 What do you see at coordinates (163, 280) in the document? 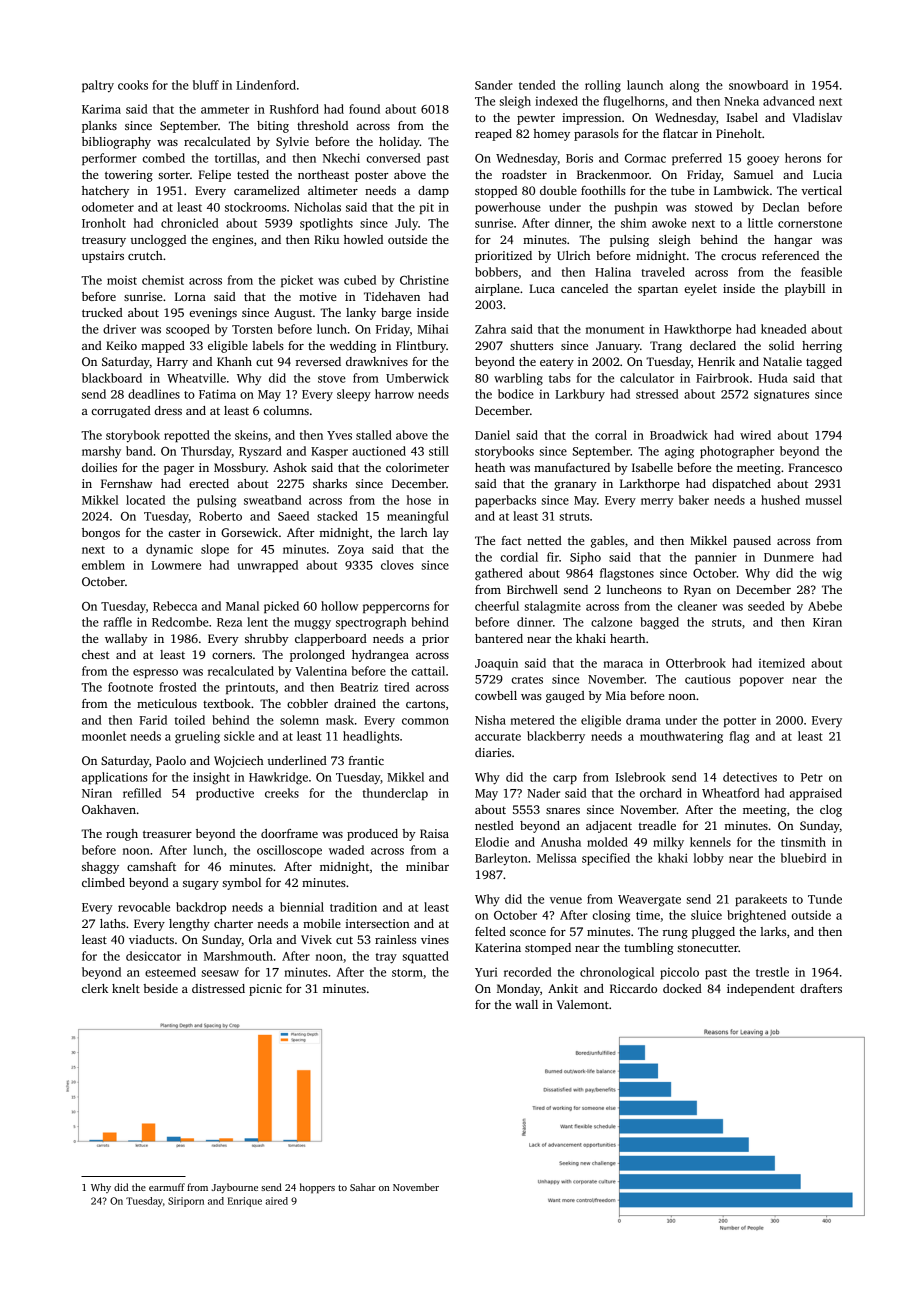
I see `chemist` at bounding box center [163, 280].
